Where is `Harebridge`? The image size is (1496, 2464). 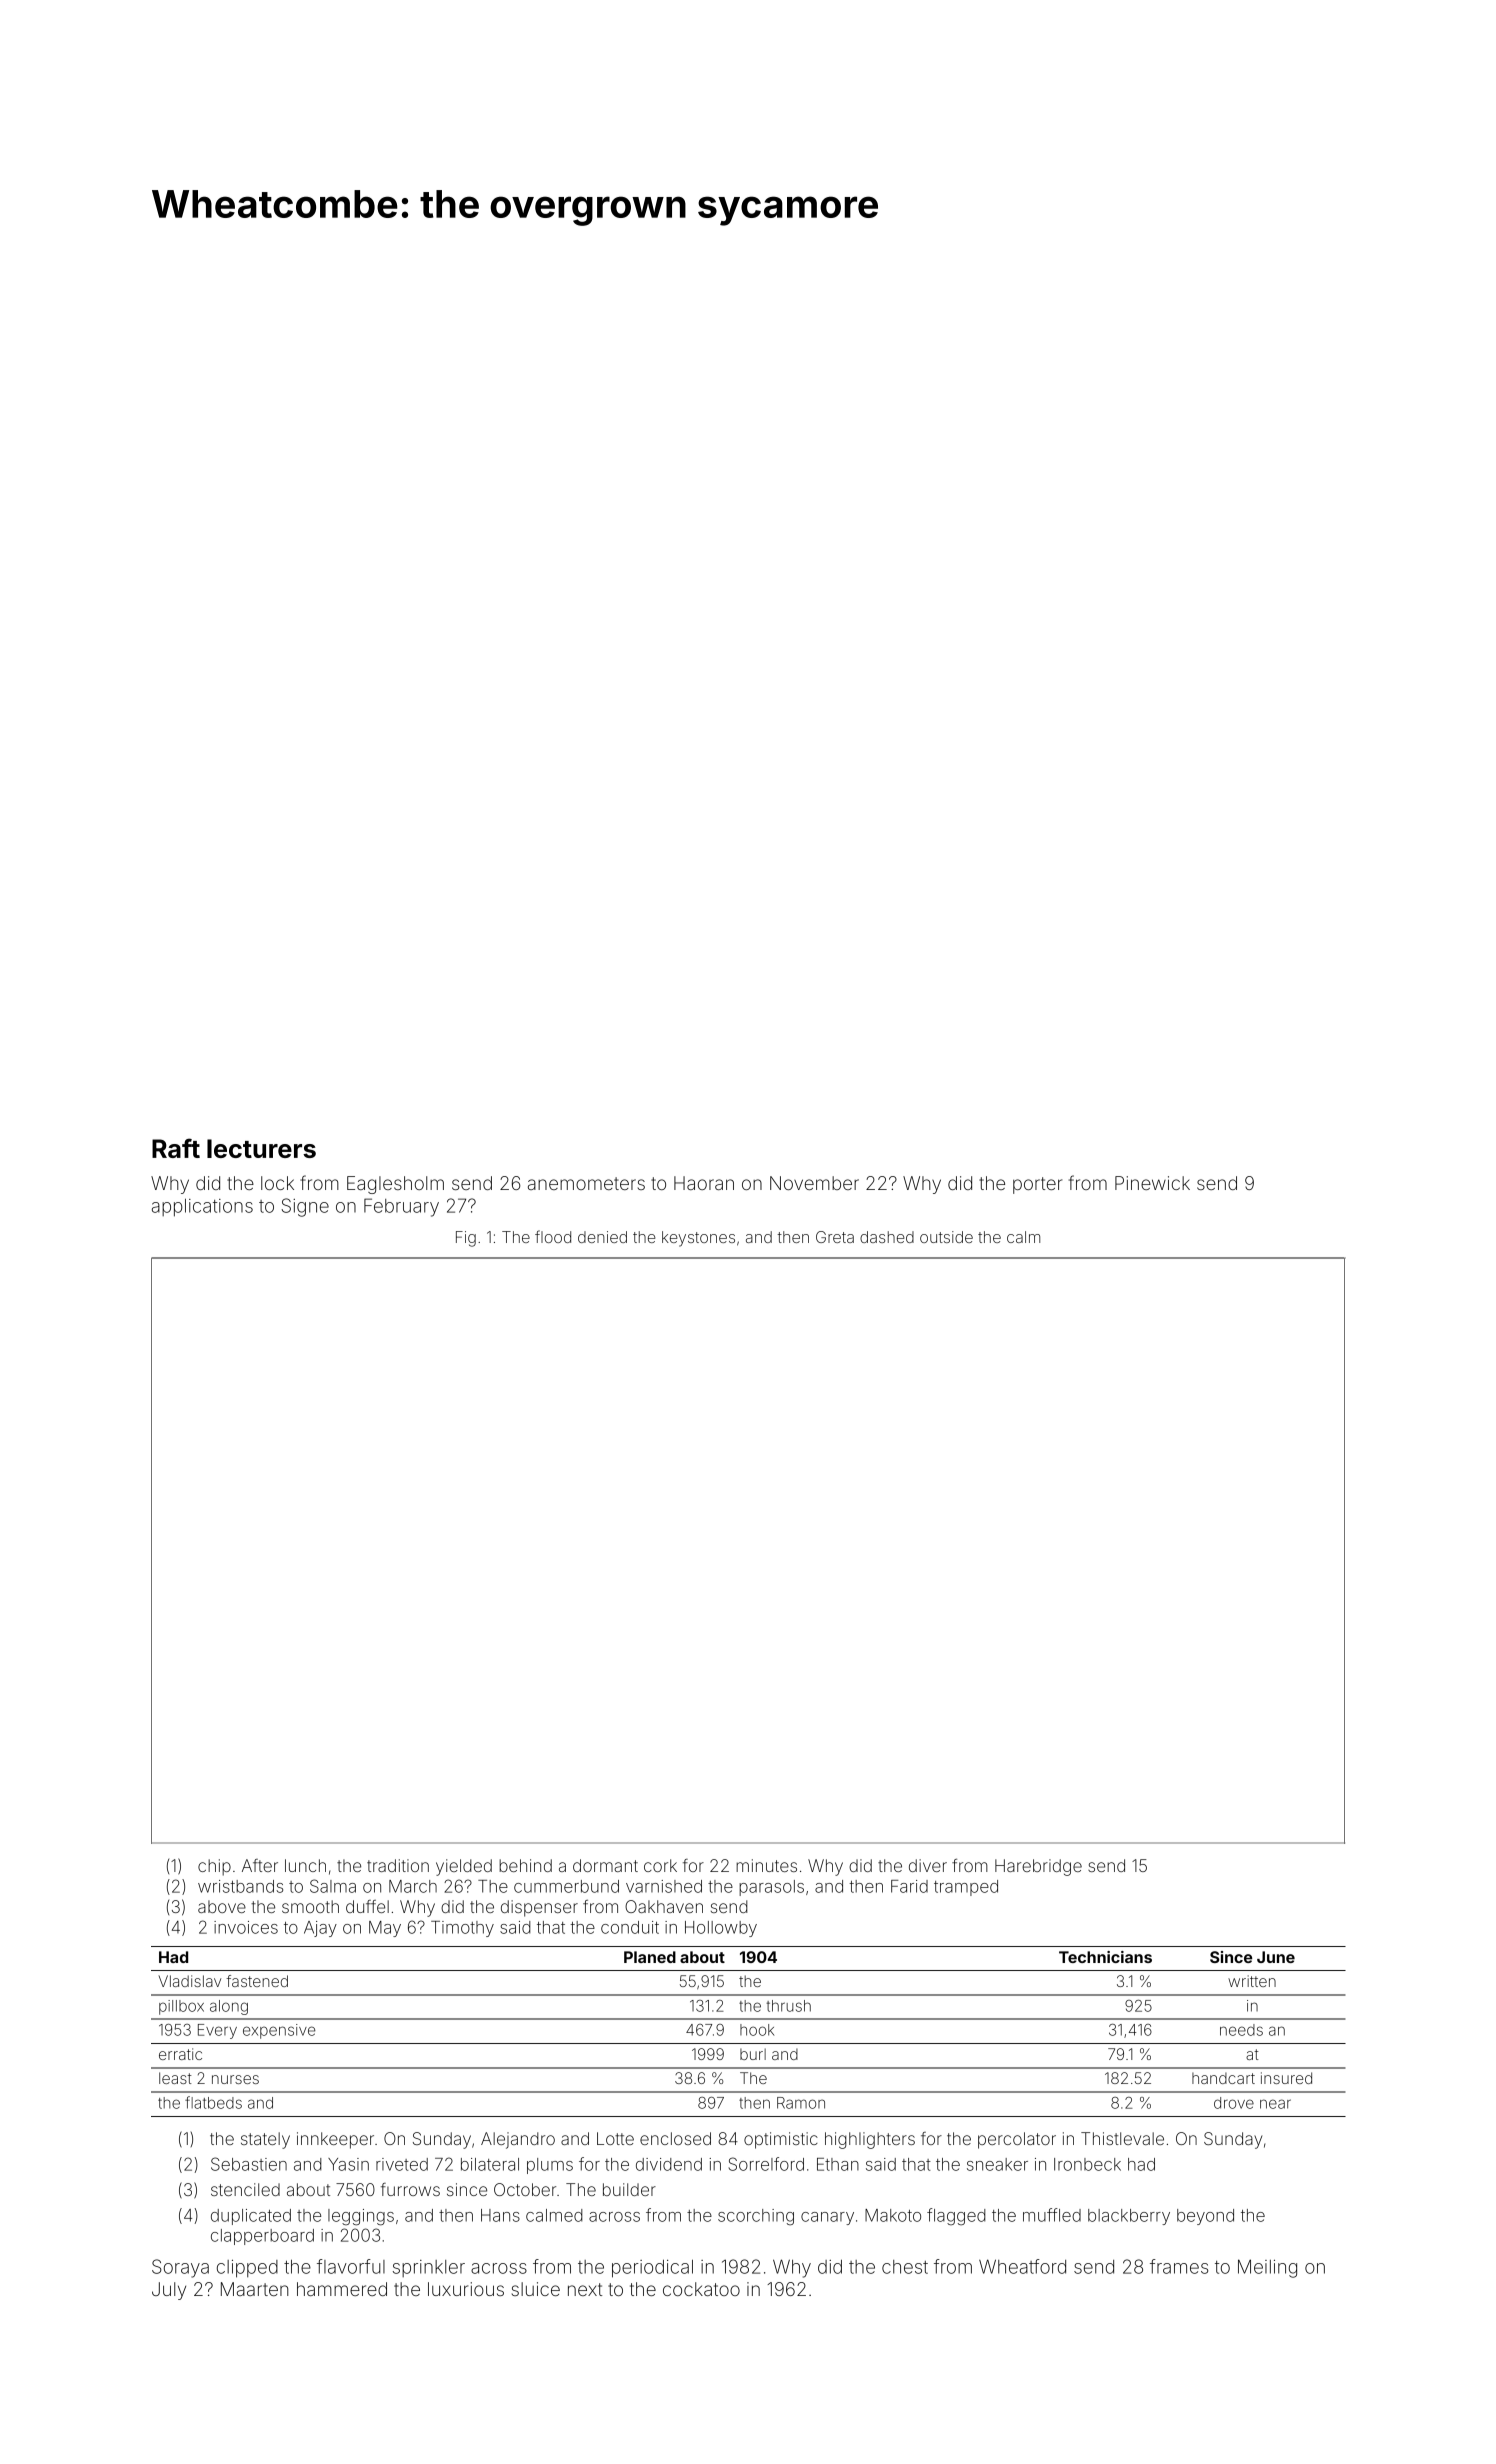
Harebridge is located at coordinates (1038, 1867).
